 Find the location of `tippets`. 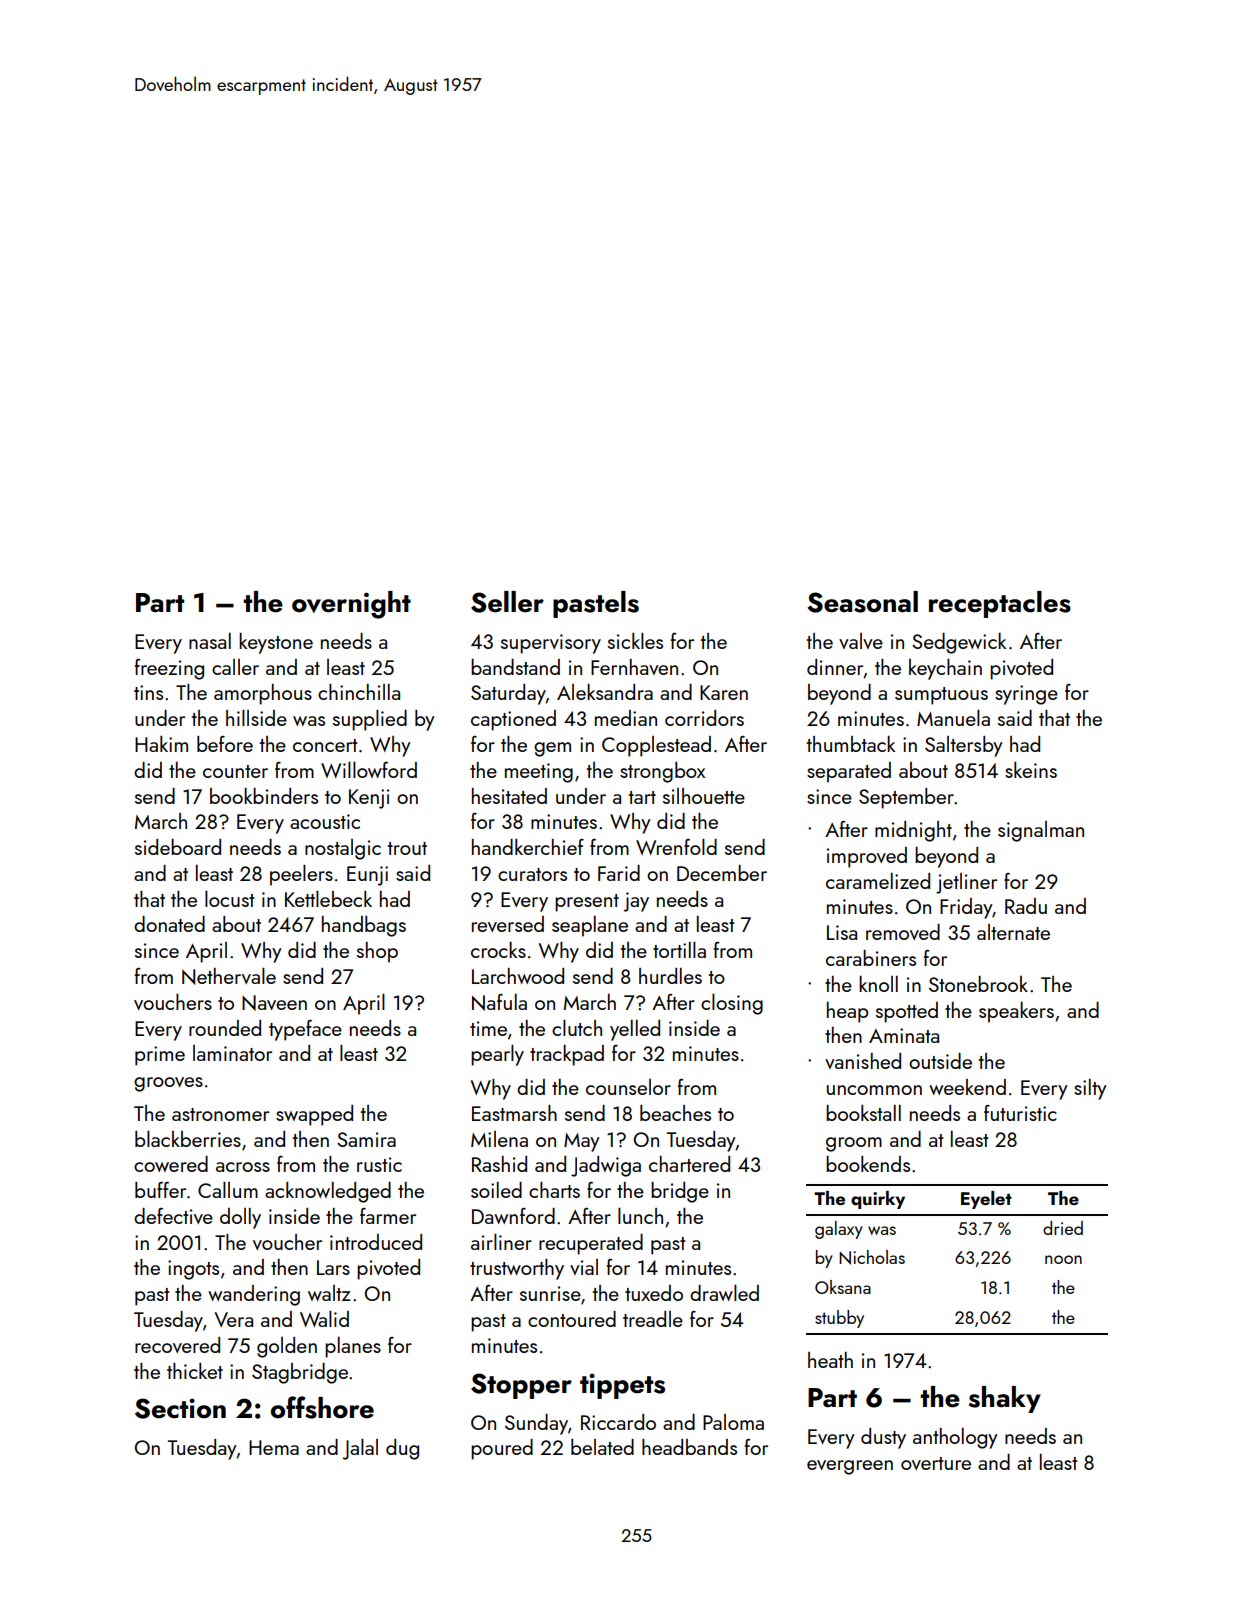

tippets is located at coordinates (622, 1386).
